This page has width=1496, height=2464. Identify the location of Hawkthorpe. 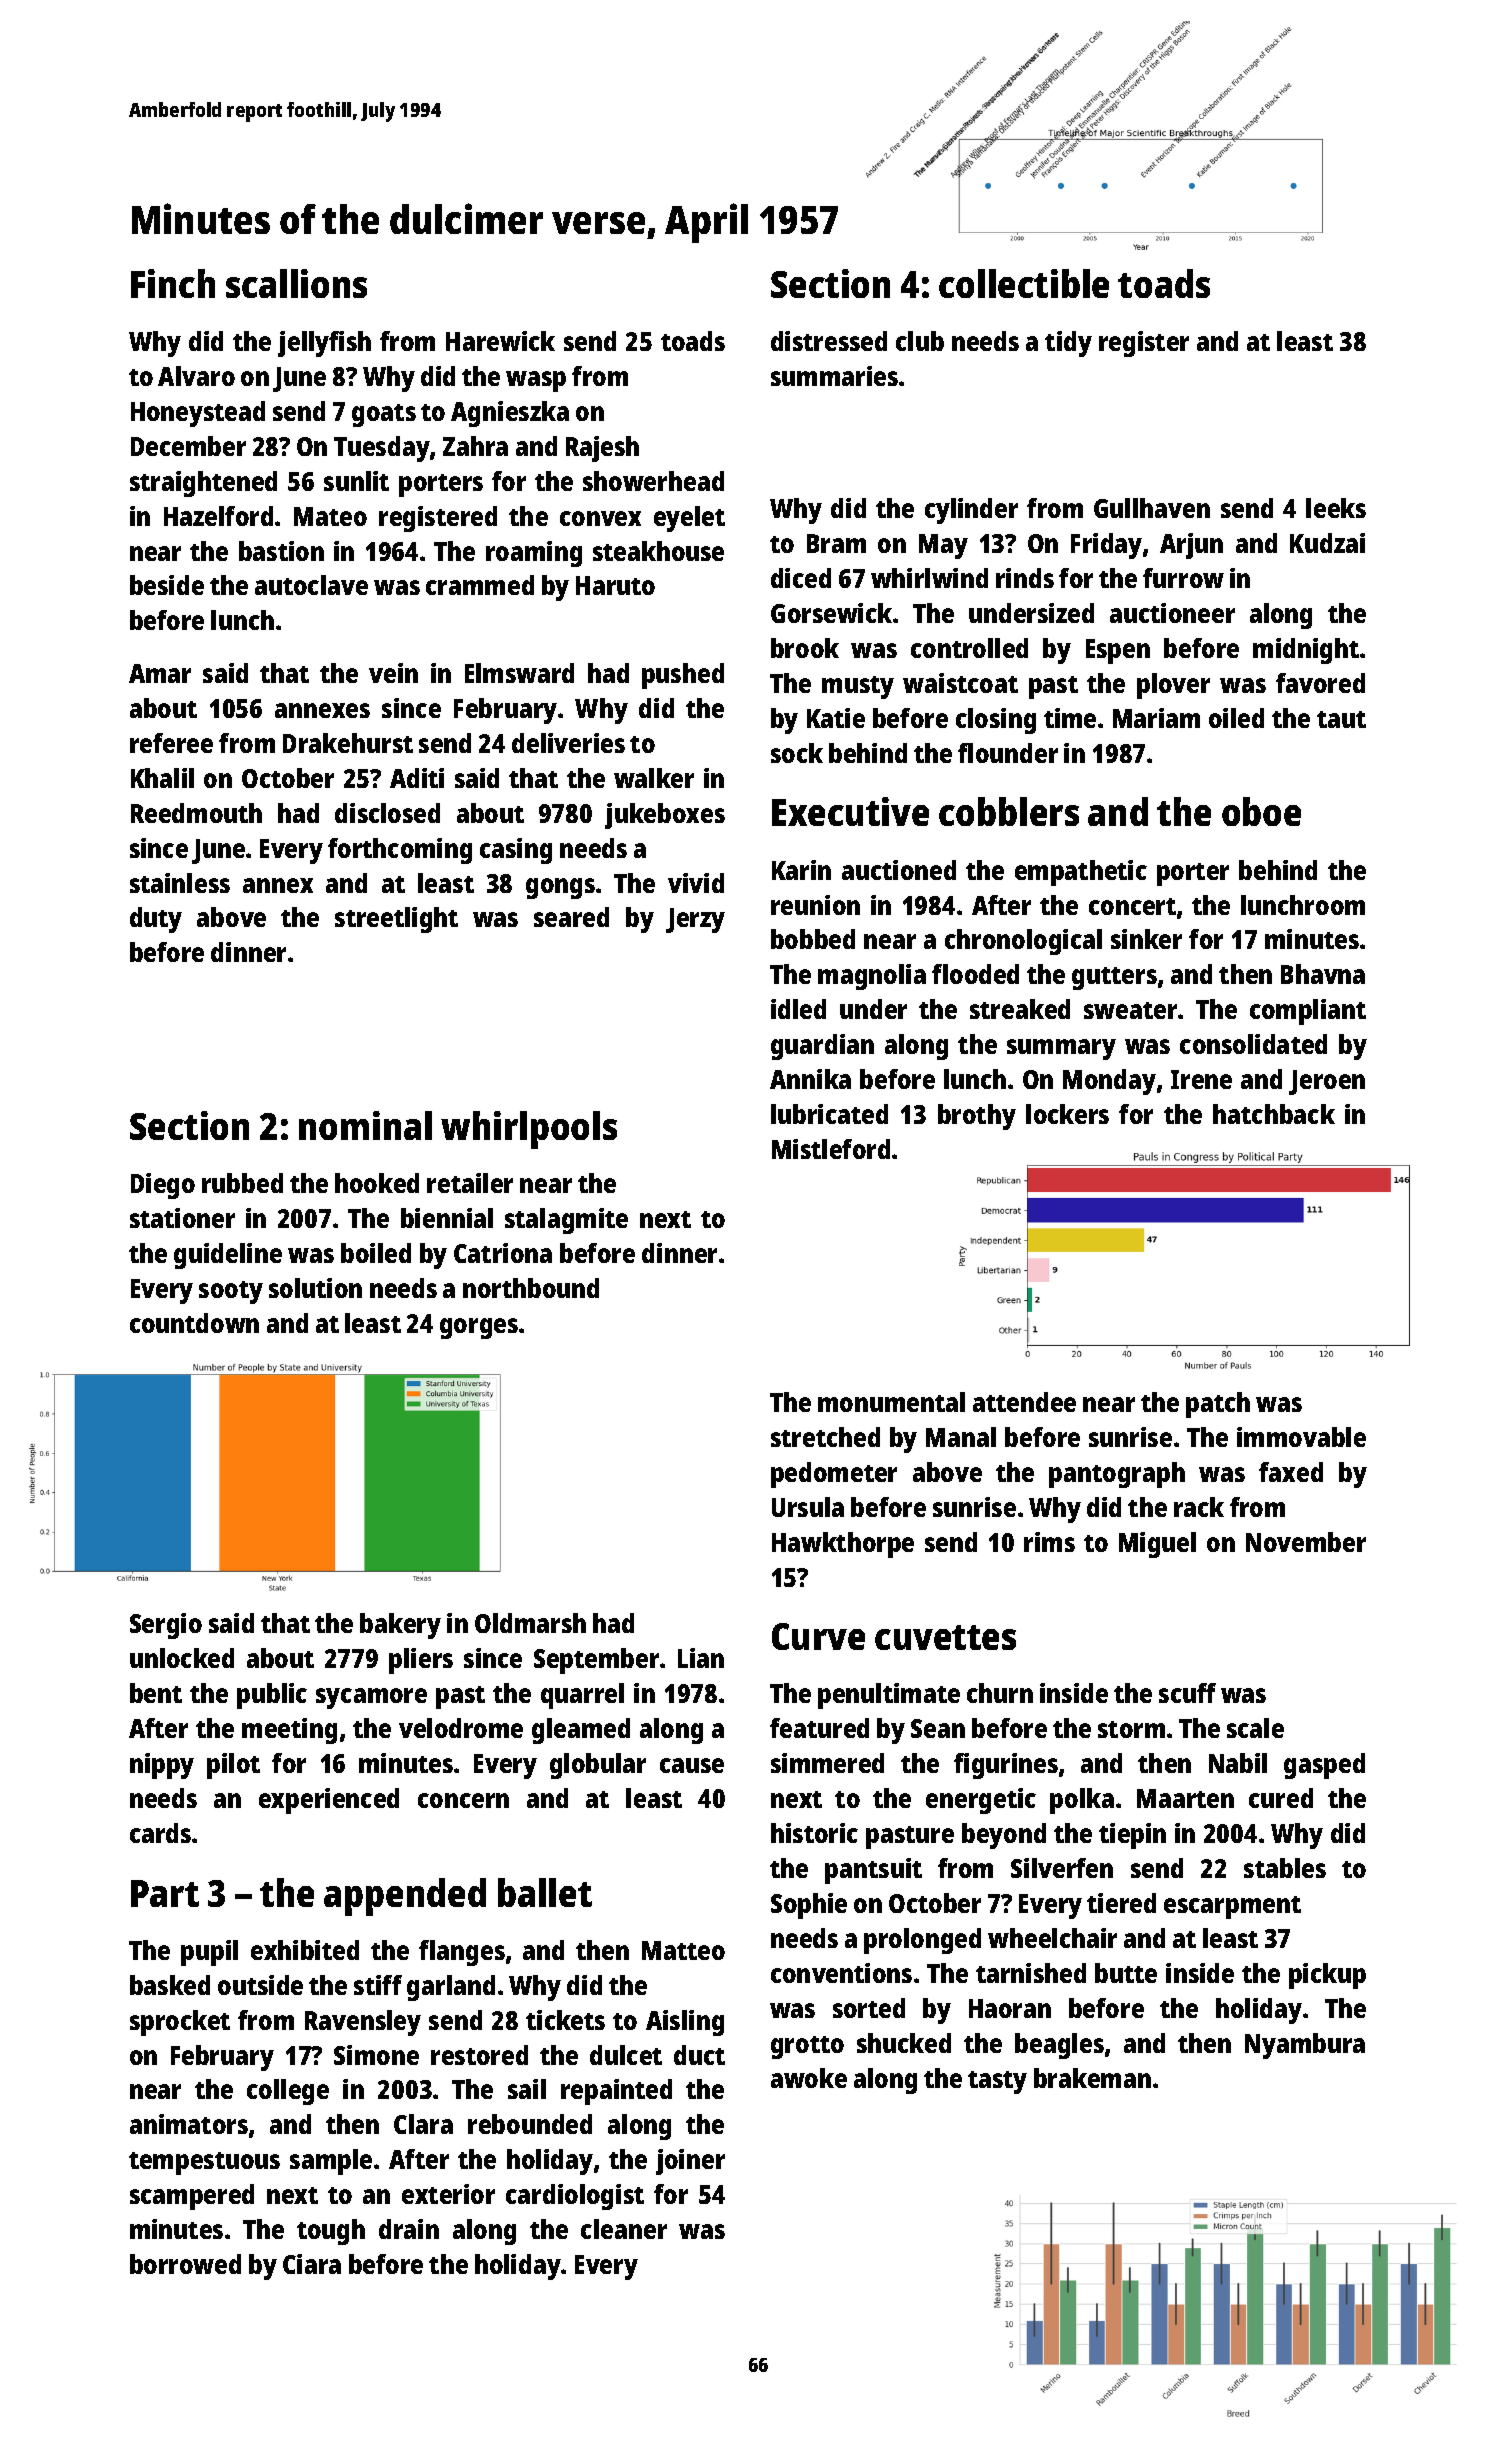
(843, 1545).
